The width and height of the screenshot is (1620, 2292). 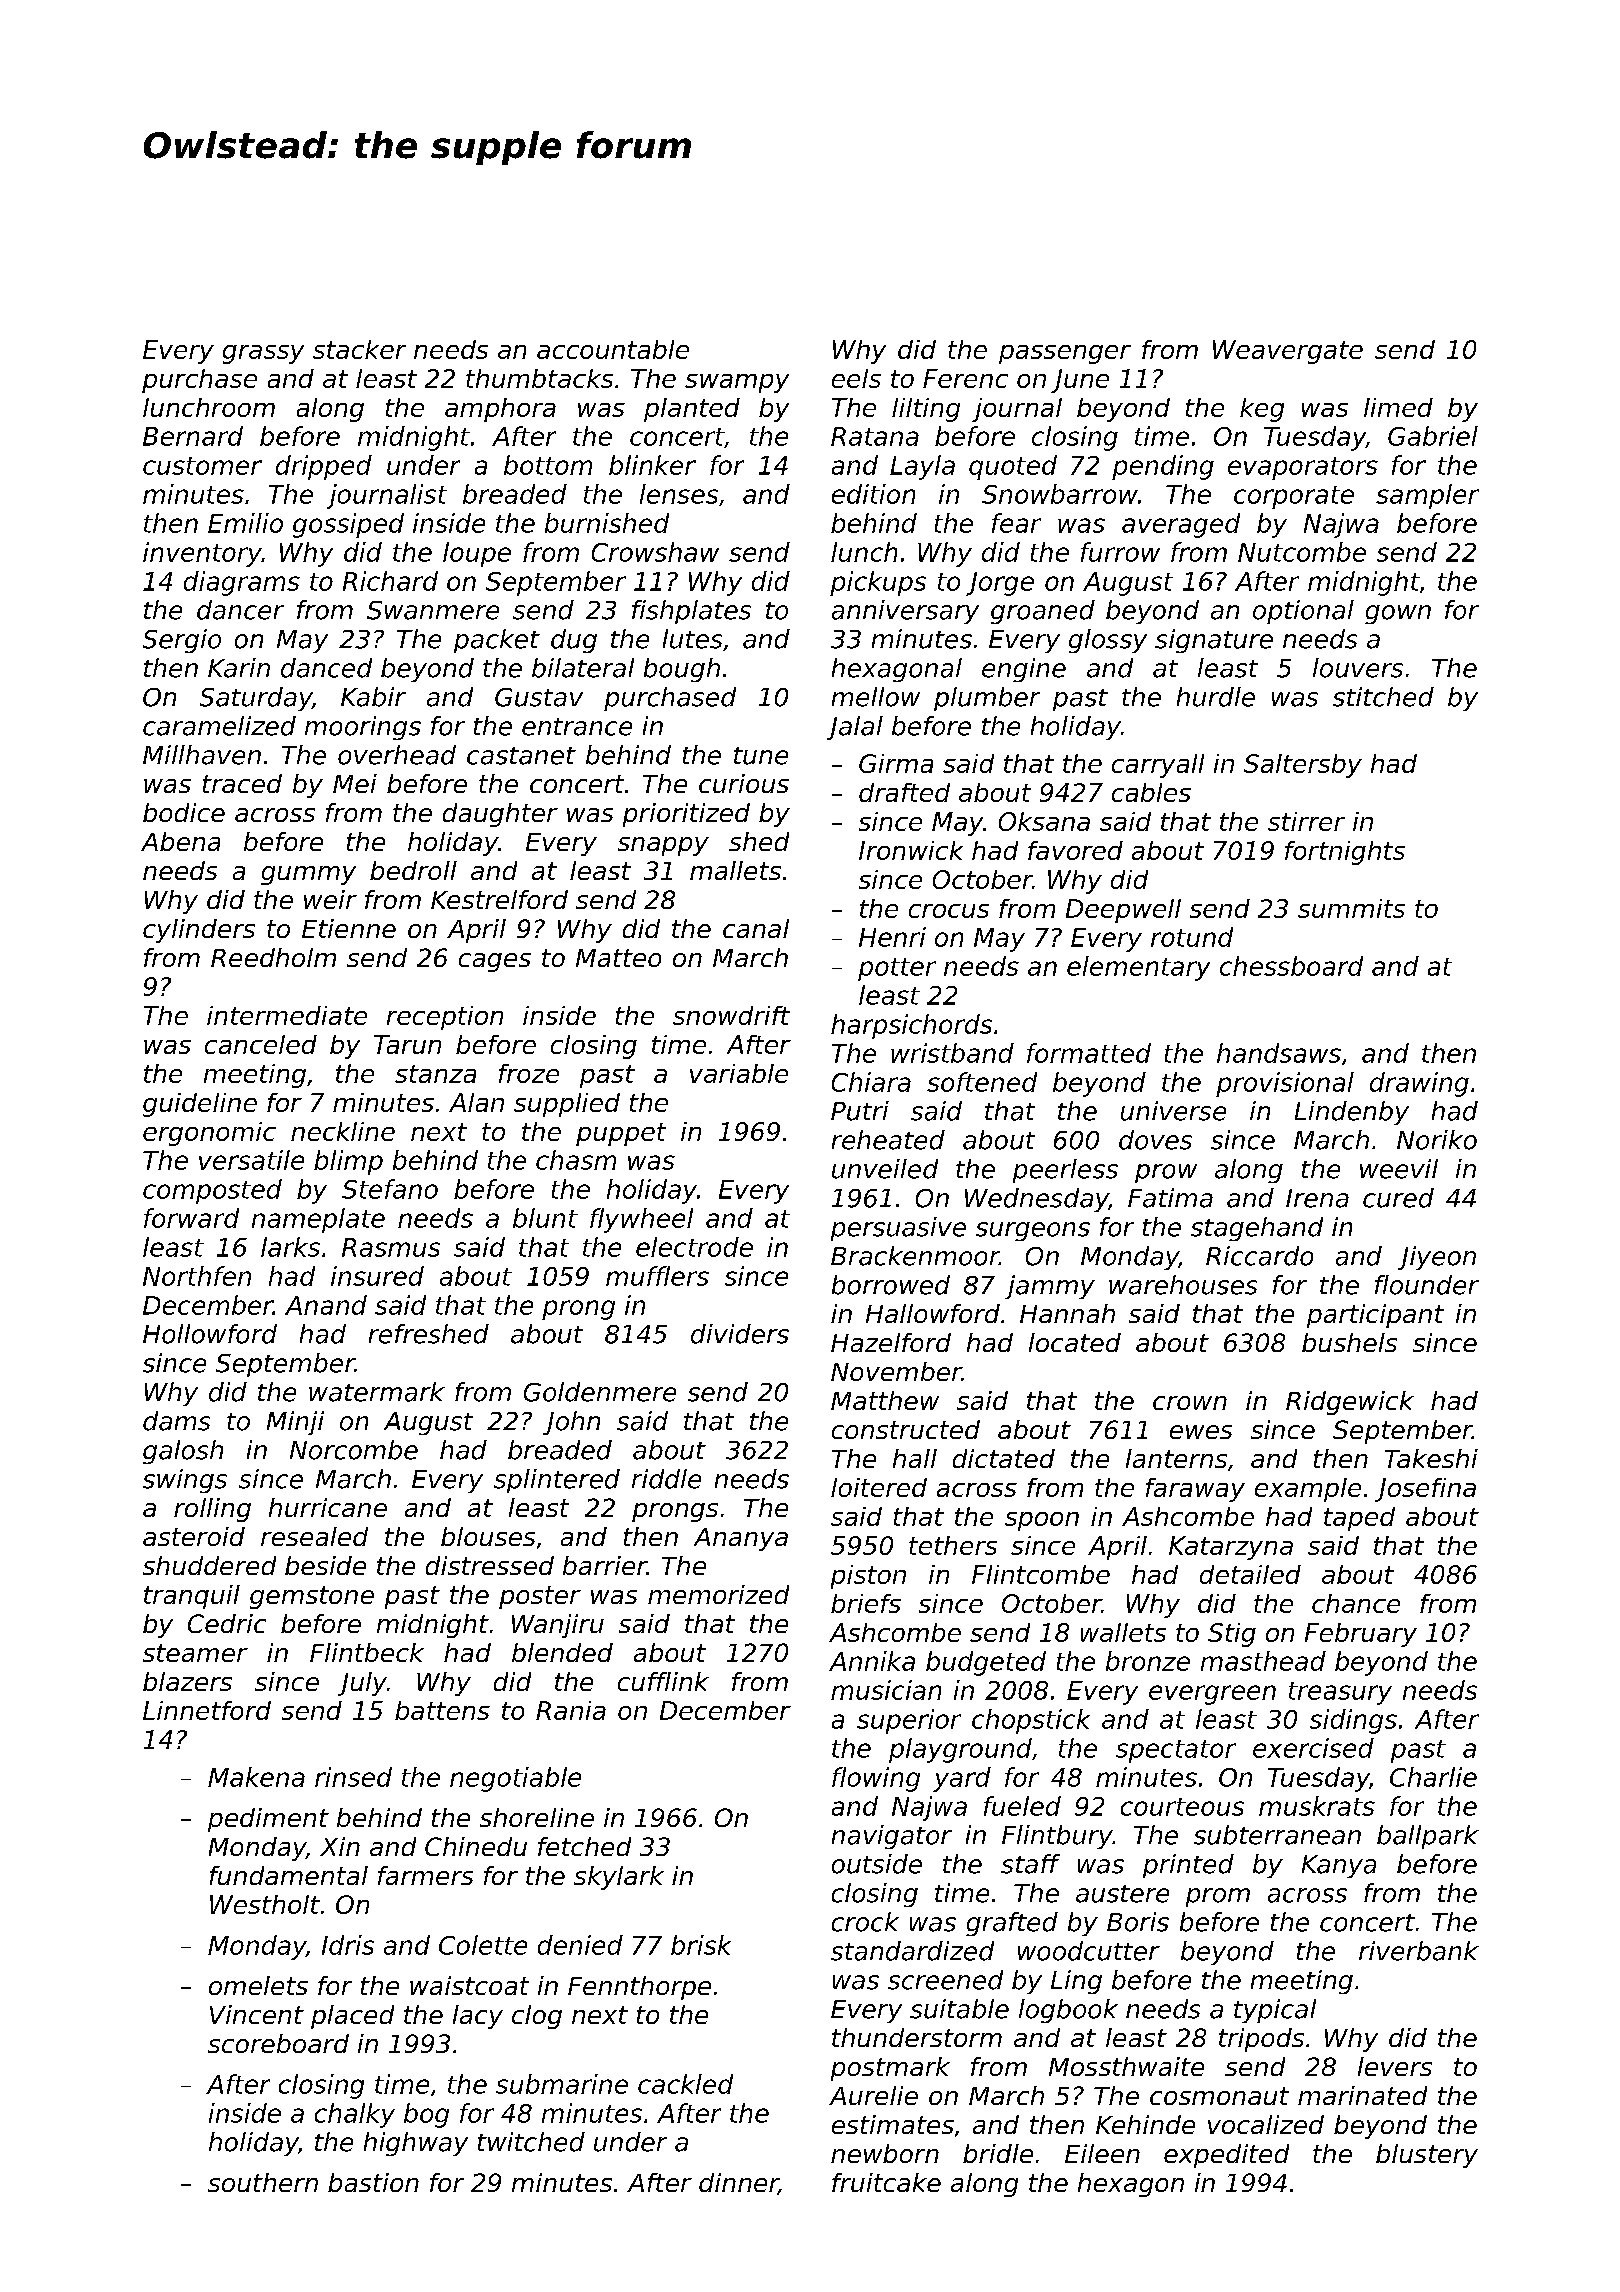 I want to click on overhead, so click(x=397, y=755).
